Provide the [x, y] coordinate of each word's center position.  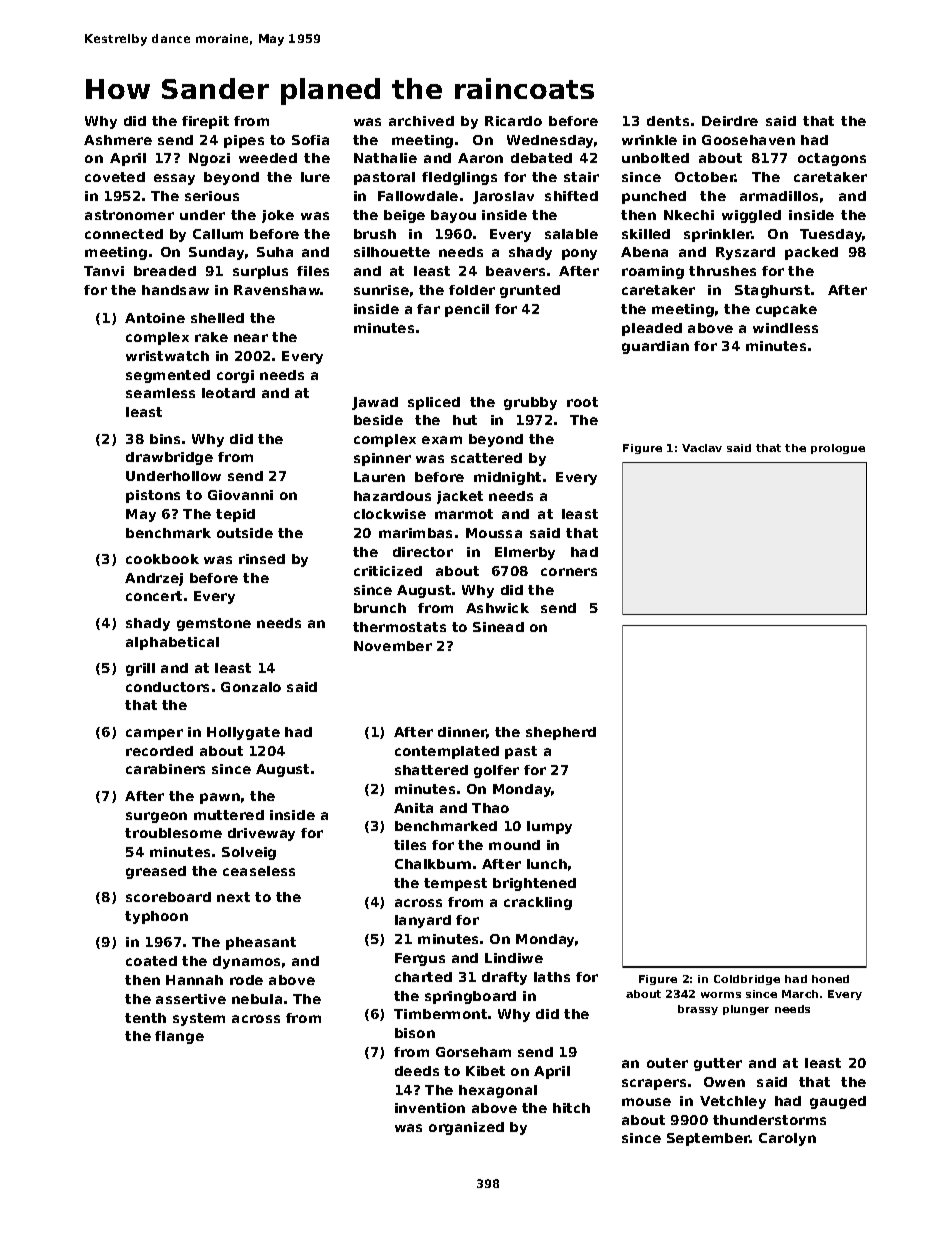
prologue [838, 449]
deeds [417, 1071]
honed [830, 979]
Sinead [498, 627]
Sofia [310, 140]
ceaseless [259, 871]
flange [179, 1037]
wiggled [751, 216]
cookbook [162, 559]
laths [552, 977]
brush [375, 234]
